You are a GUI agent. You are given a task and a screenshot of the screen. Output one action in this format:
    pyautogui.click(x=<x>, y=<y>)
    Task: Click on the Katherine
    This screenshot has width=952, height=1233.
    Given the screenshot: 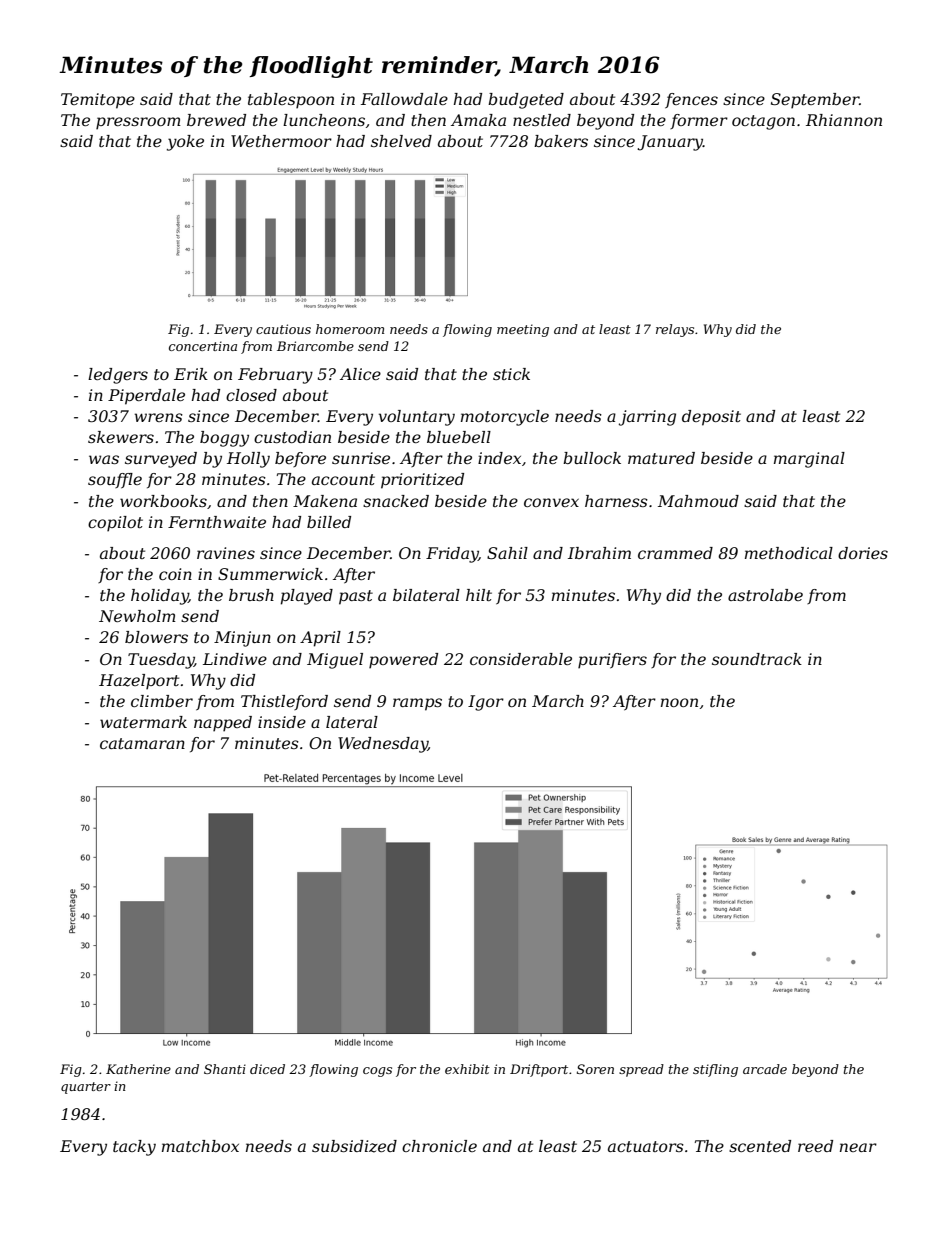 What is the action you would take?
    pyautogui.click(x=138, y=1069)
